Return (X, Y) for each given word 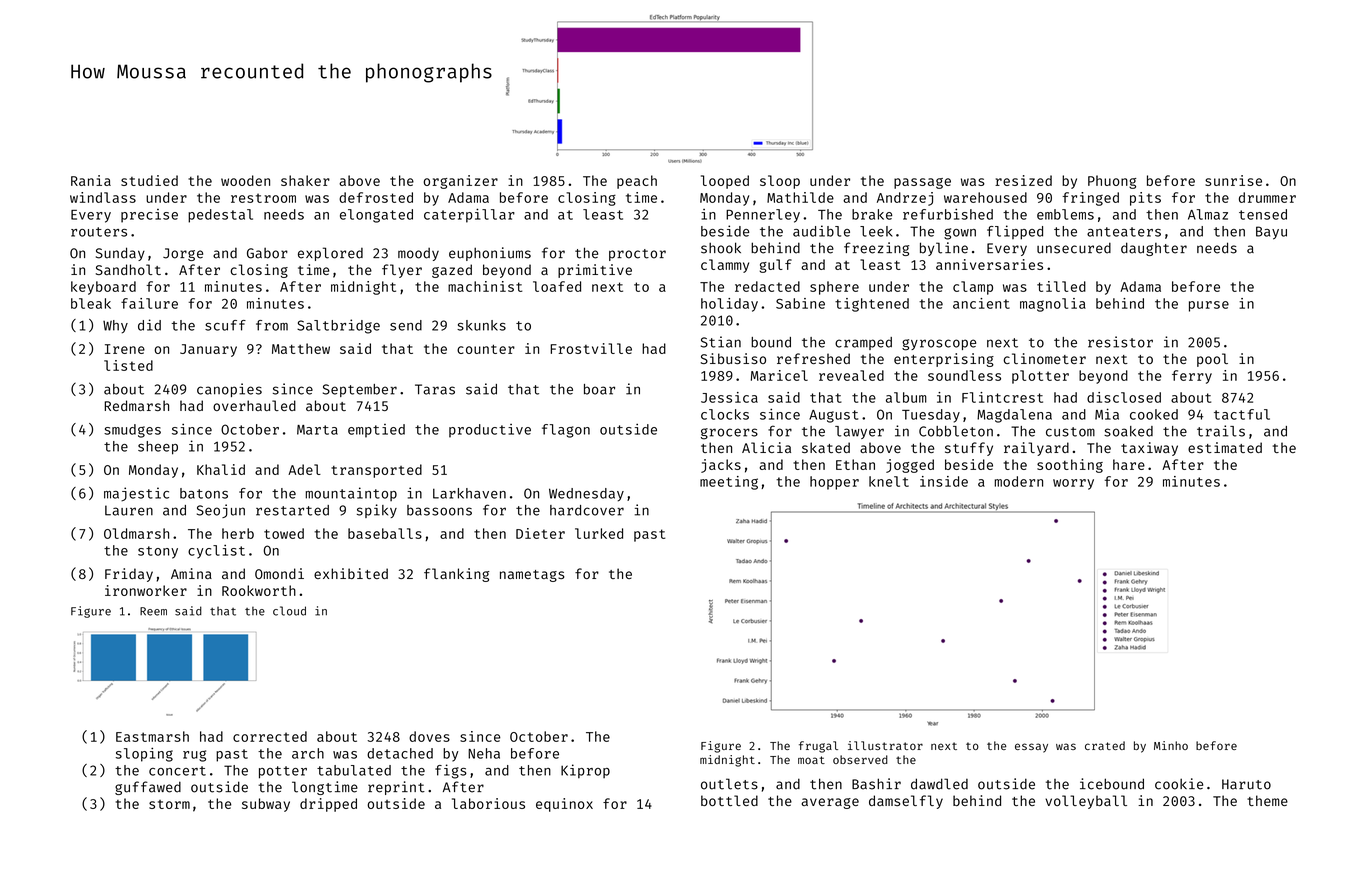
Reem (153, 611)
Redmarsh (136, 405)
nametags (532, 576)
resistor (1120, 342)
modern (1019, 481)
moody (418, 254)
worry (1073, 484)
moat (811, 760)
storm (169, 804)
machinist (485, 286)
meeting (729, 483)
